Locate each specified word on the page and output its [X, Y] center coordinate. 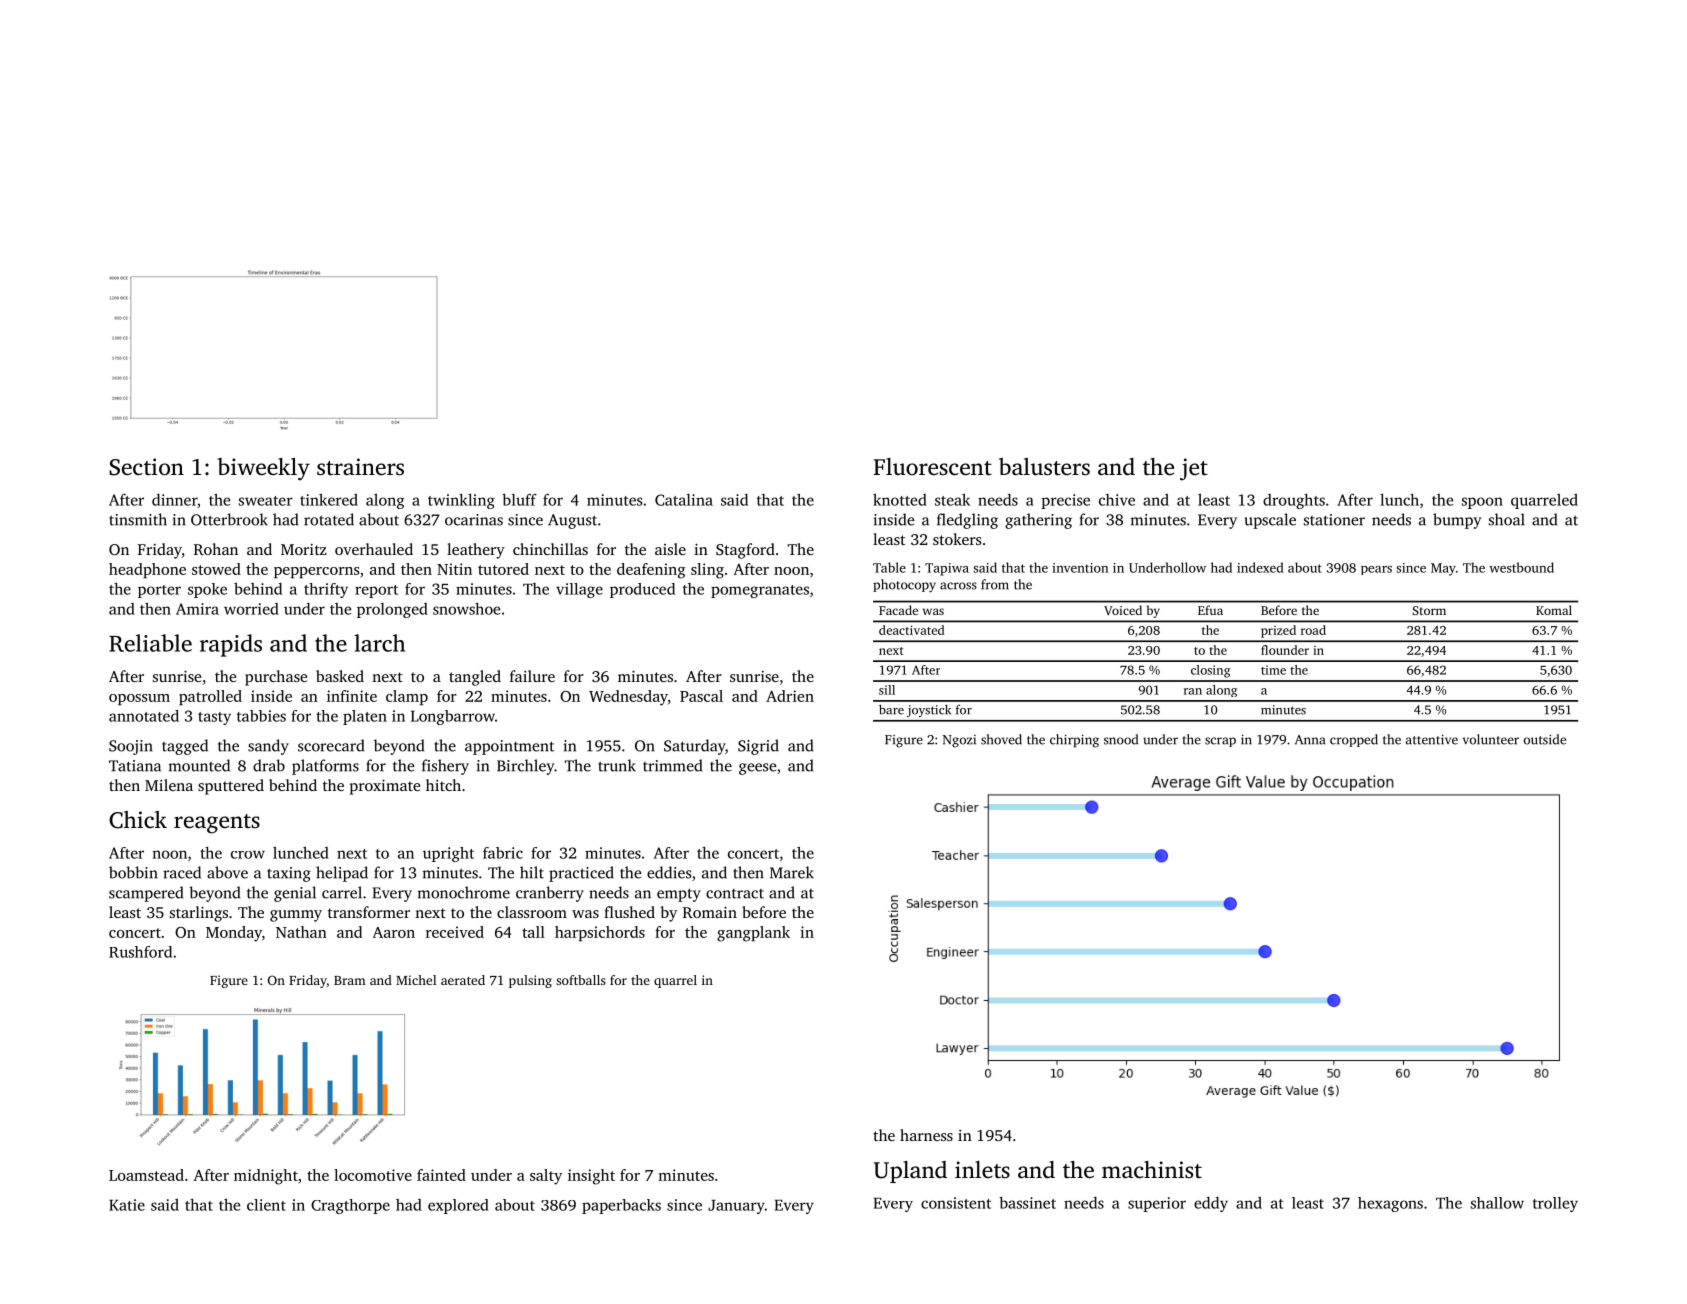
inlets [982, 1169]
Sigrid [758, 747]
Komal [1554, 610]
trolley [1555, 1204]
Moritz [304, 549]
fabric [503, 853]
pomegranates [760, 591]
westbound [1521, 567]
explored [458, 1206]
